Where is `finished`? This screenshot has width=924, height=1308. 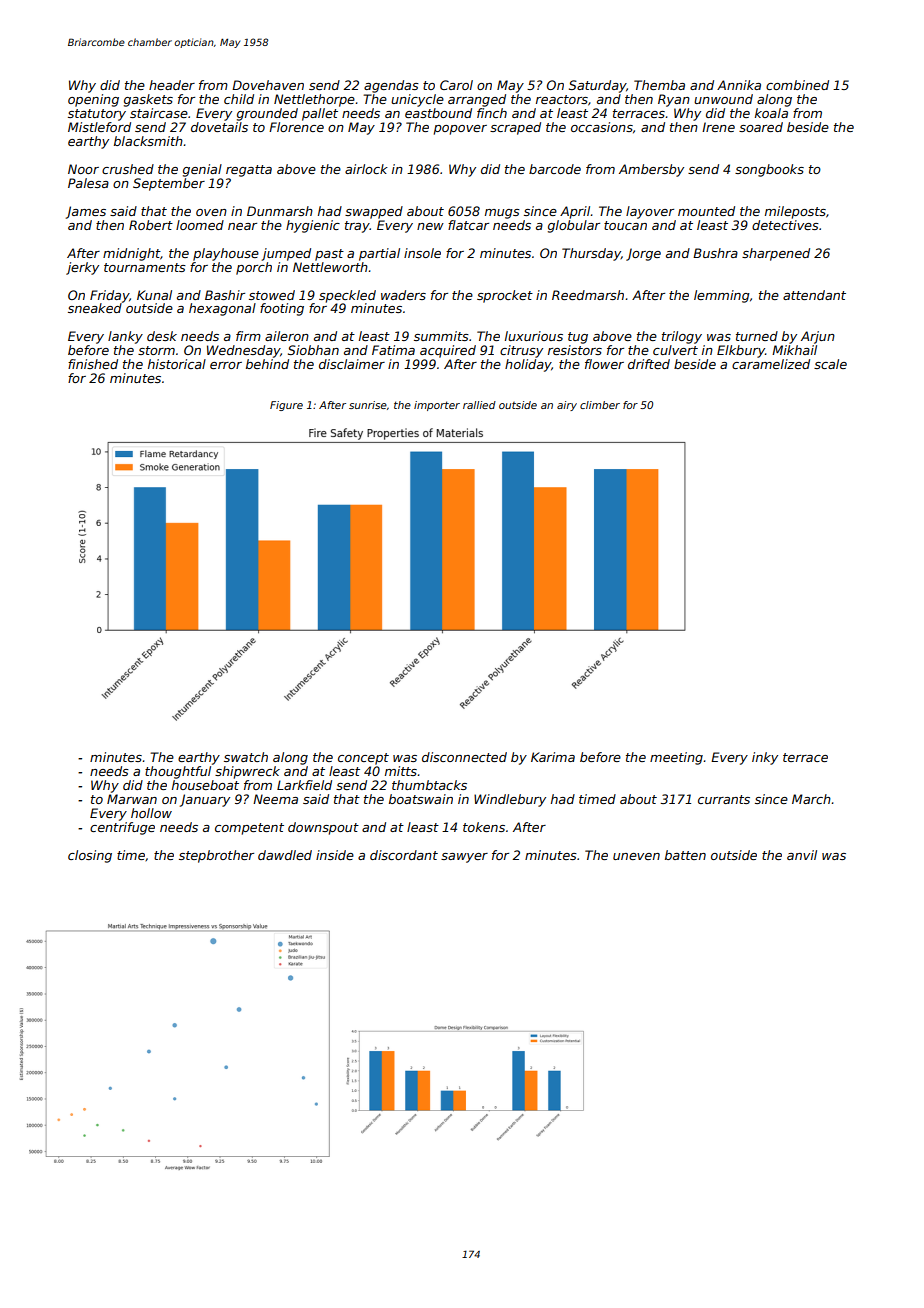
finished is located at coordinates (93, 364).
